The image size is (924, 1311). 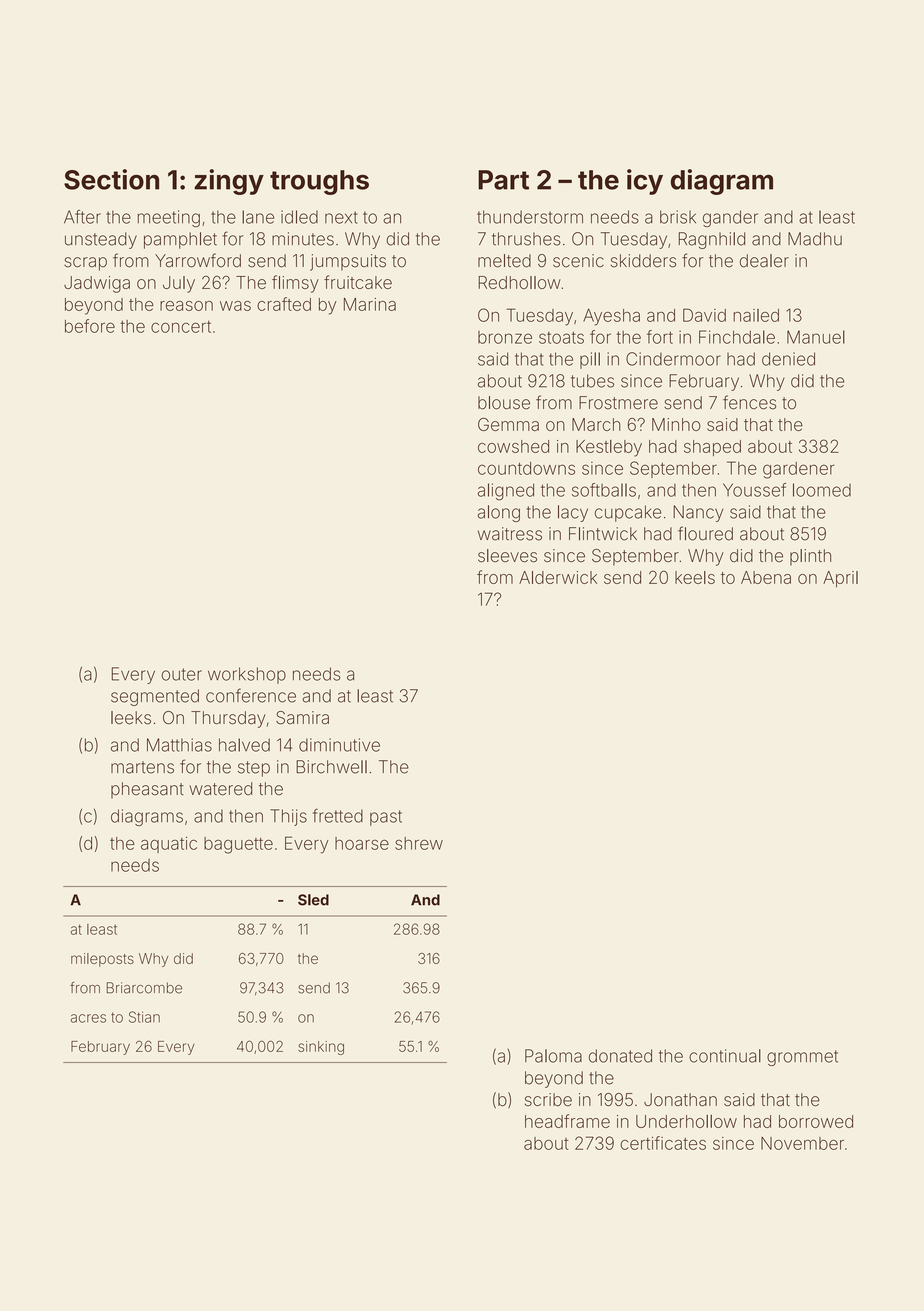 I want to click on troughs, so click(x=319, y=182).
